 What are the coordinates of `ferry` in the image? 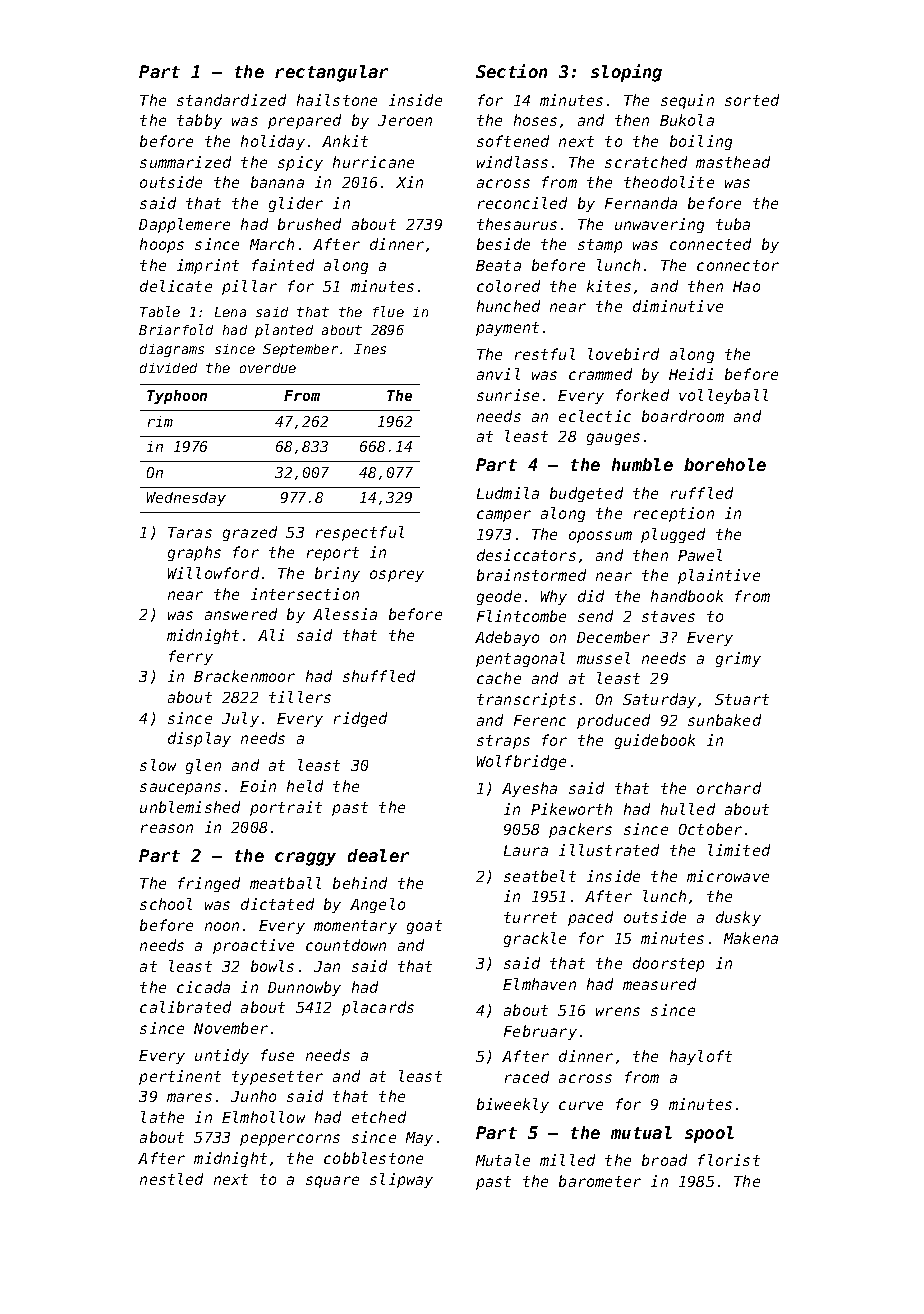 It's located at (191, 657).
